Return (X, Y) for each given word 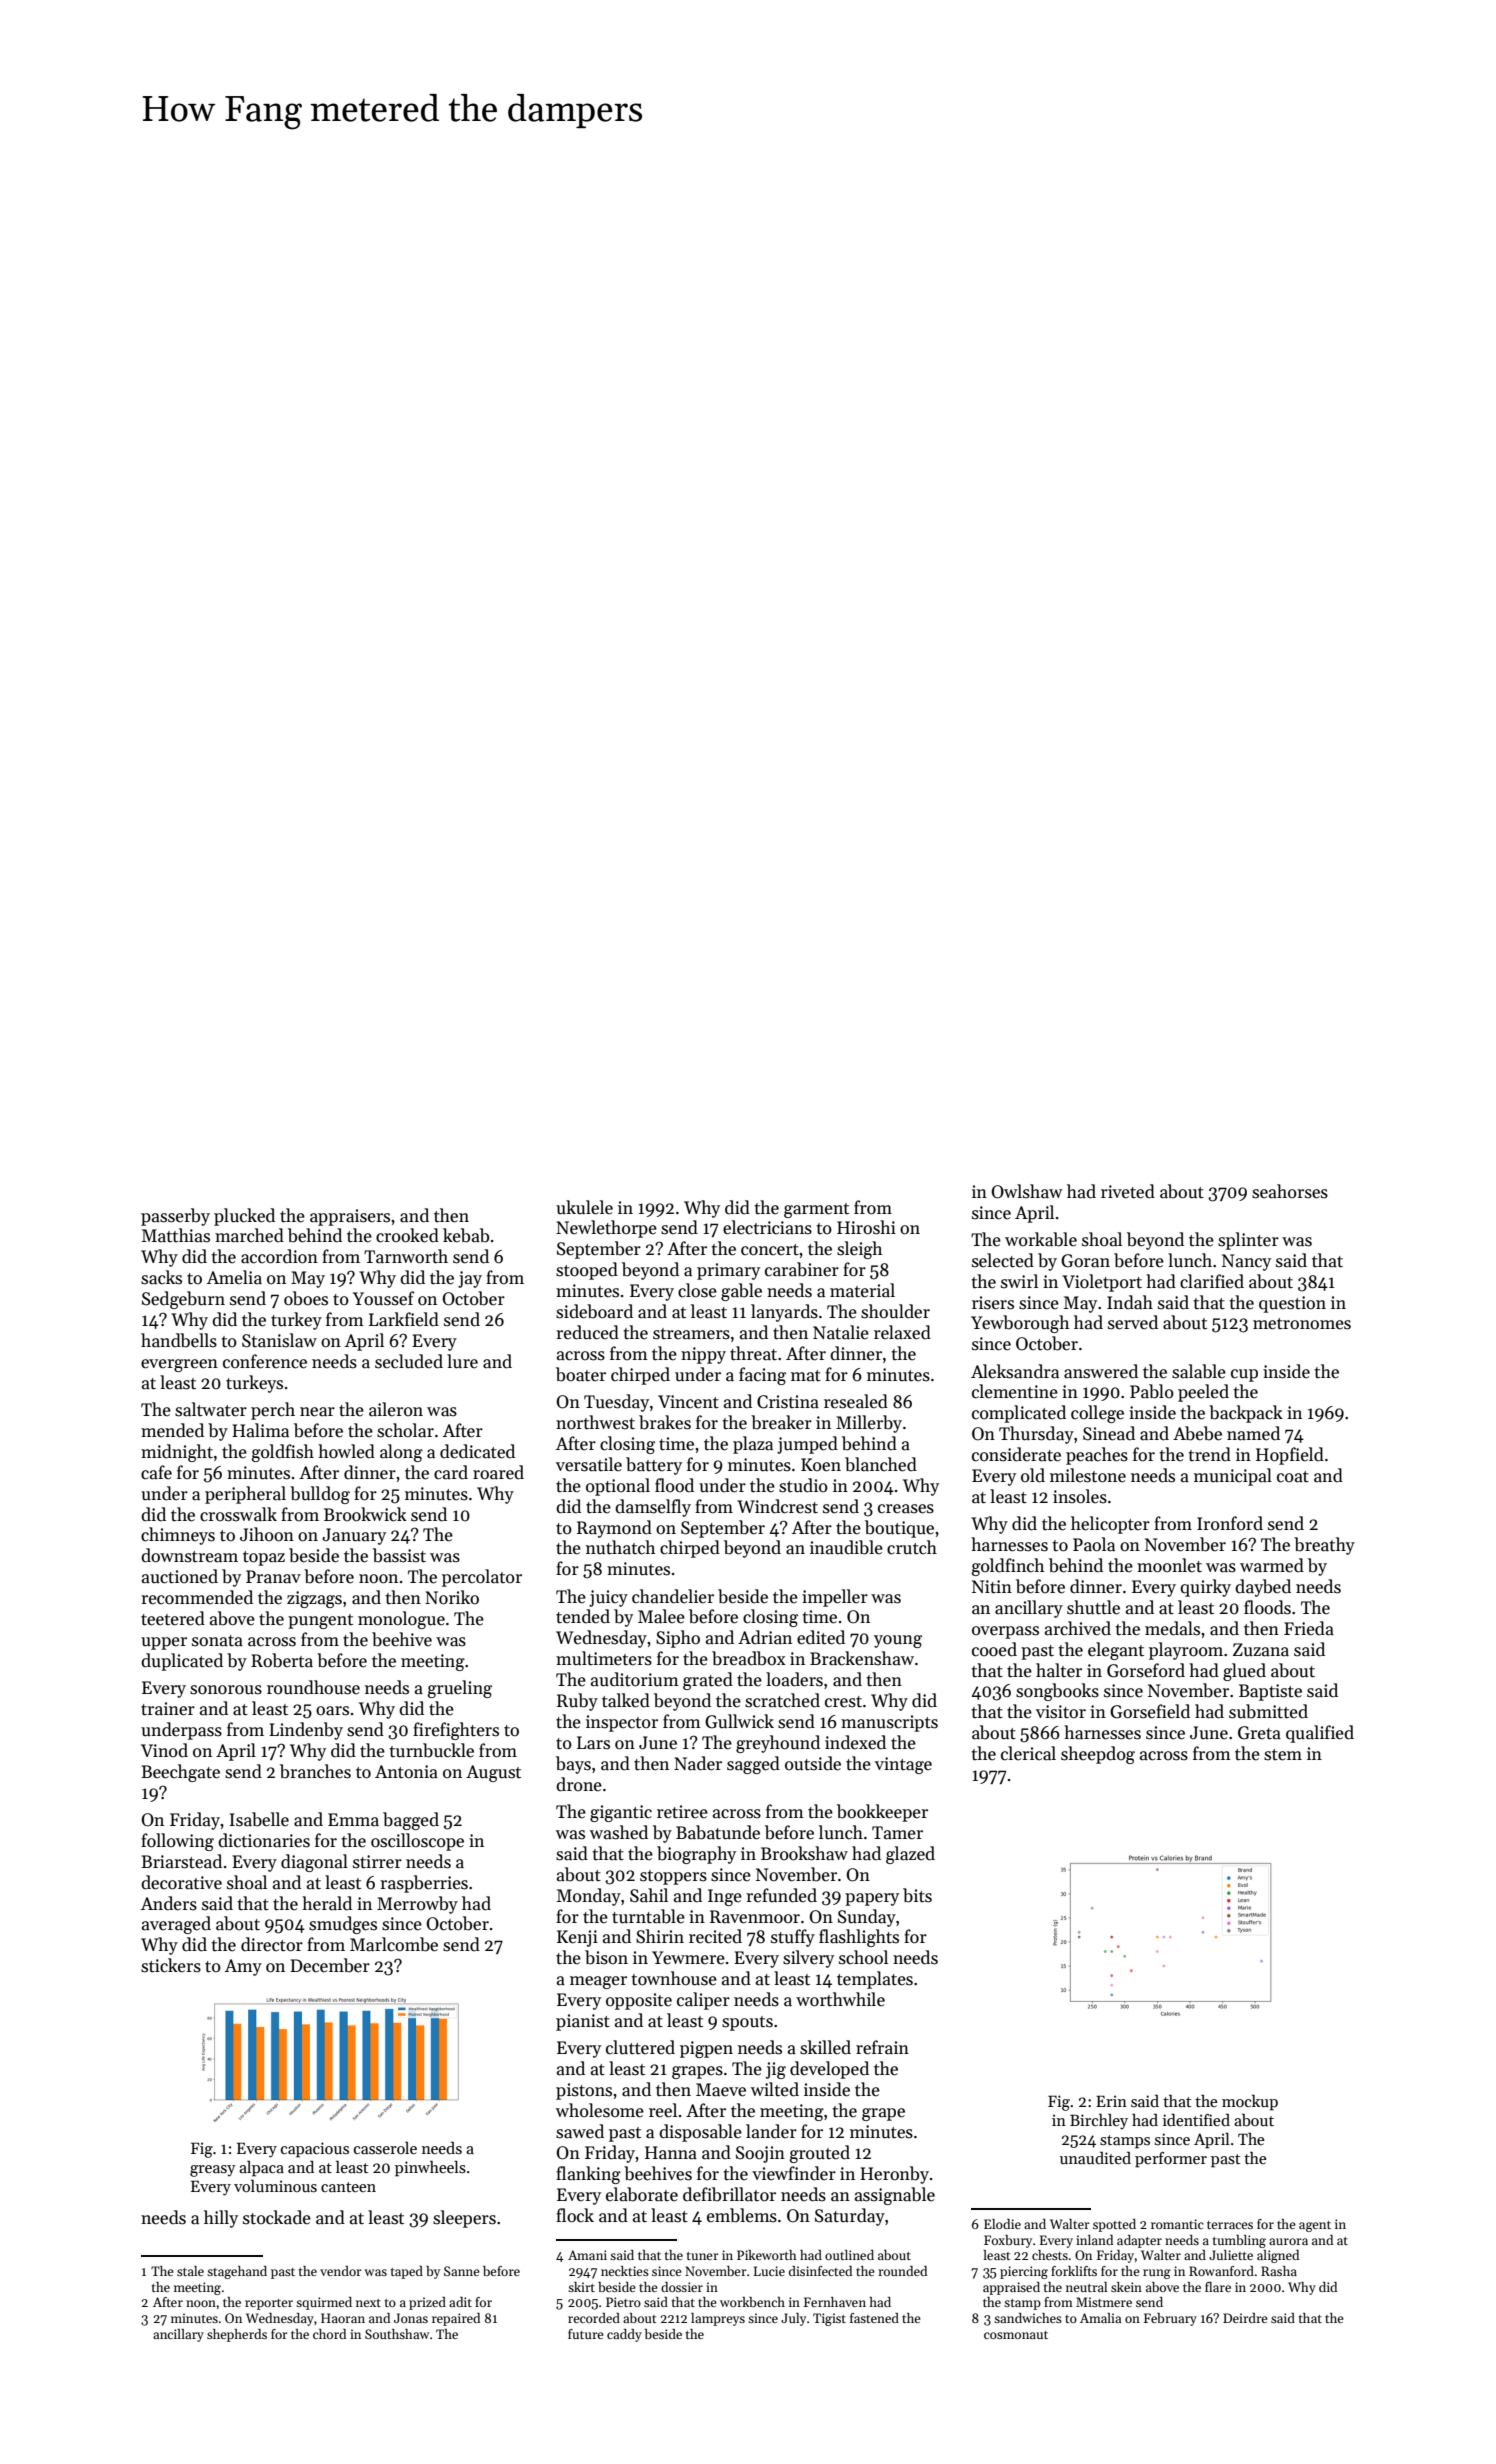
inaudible (846, 1547)
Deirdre (1245, 2318)
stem (1283, 1755)
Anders (169, 1903)
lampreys (718, 2319)
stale (190, 2271)
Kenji (577, 1938)
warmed (1272, 1565)
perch (273, 1411)
